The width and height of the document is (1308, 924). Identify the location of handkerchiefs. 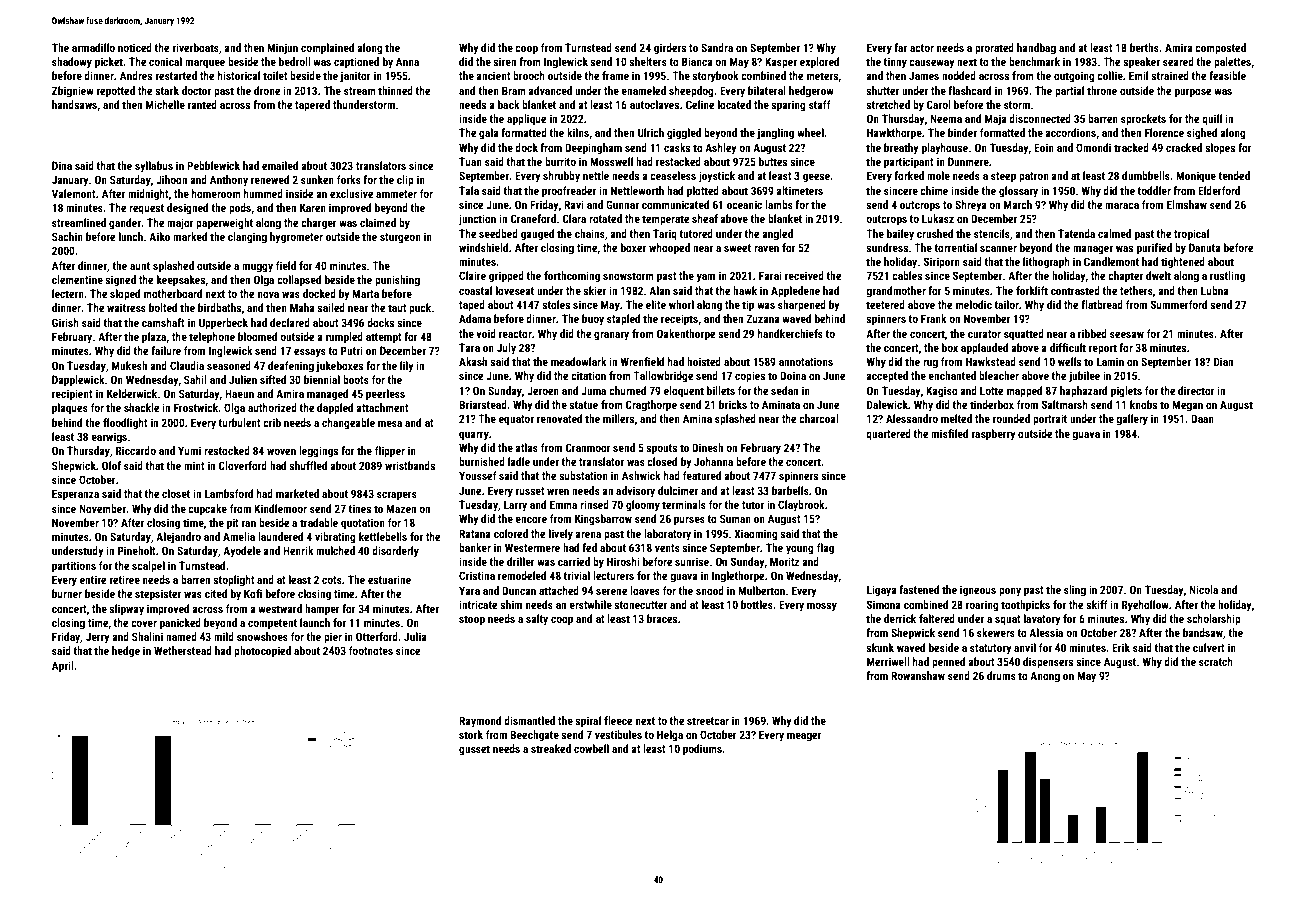
(790, 333).
